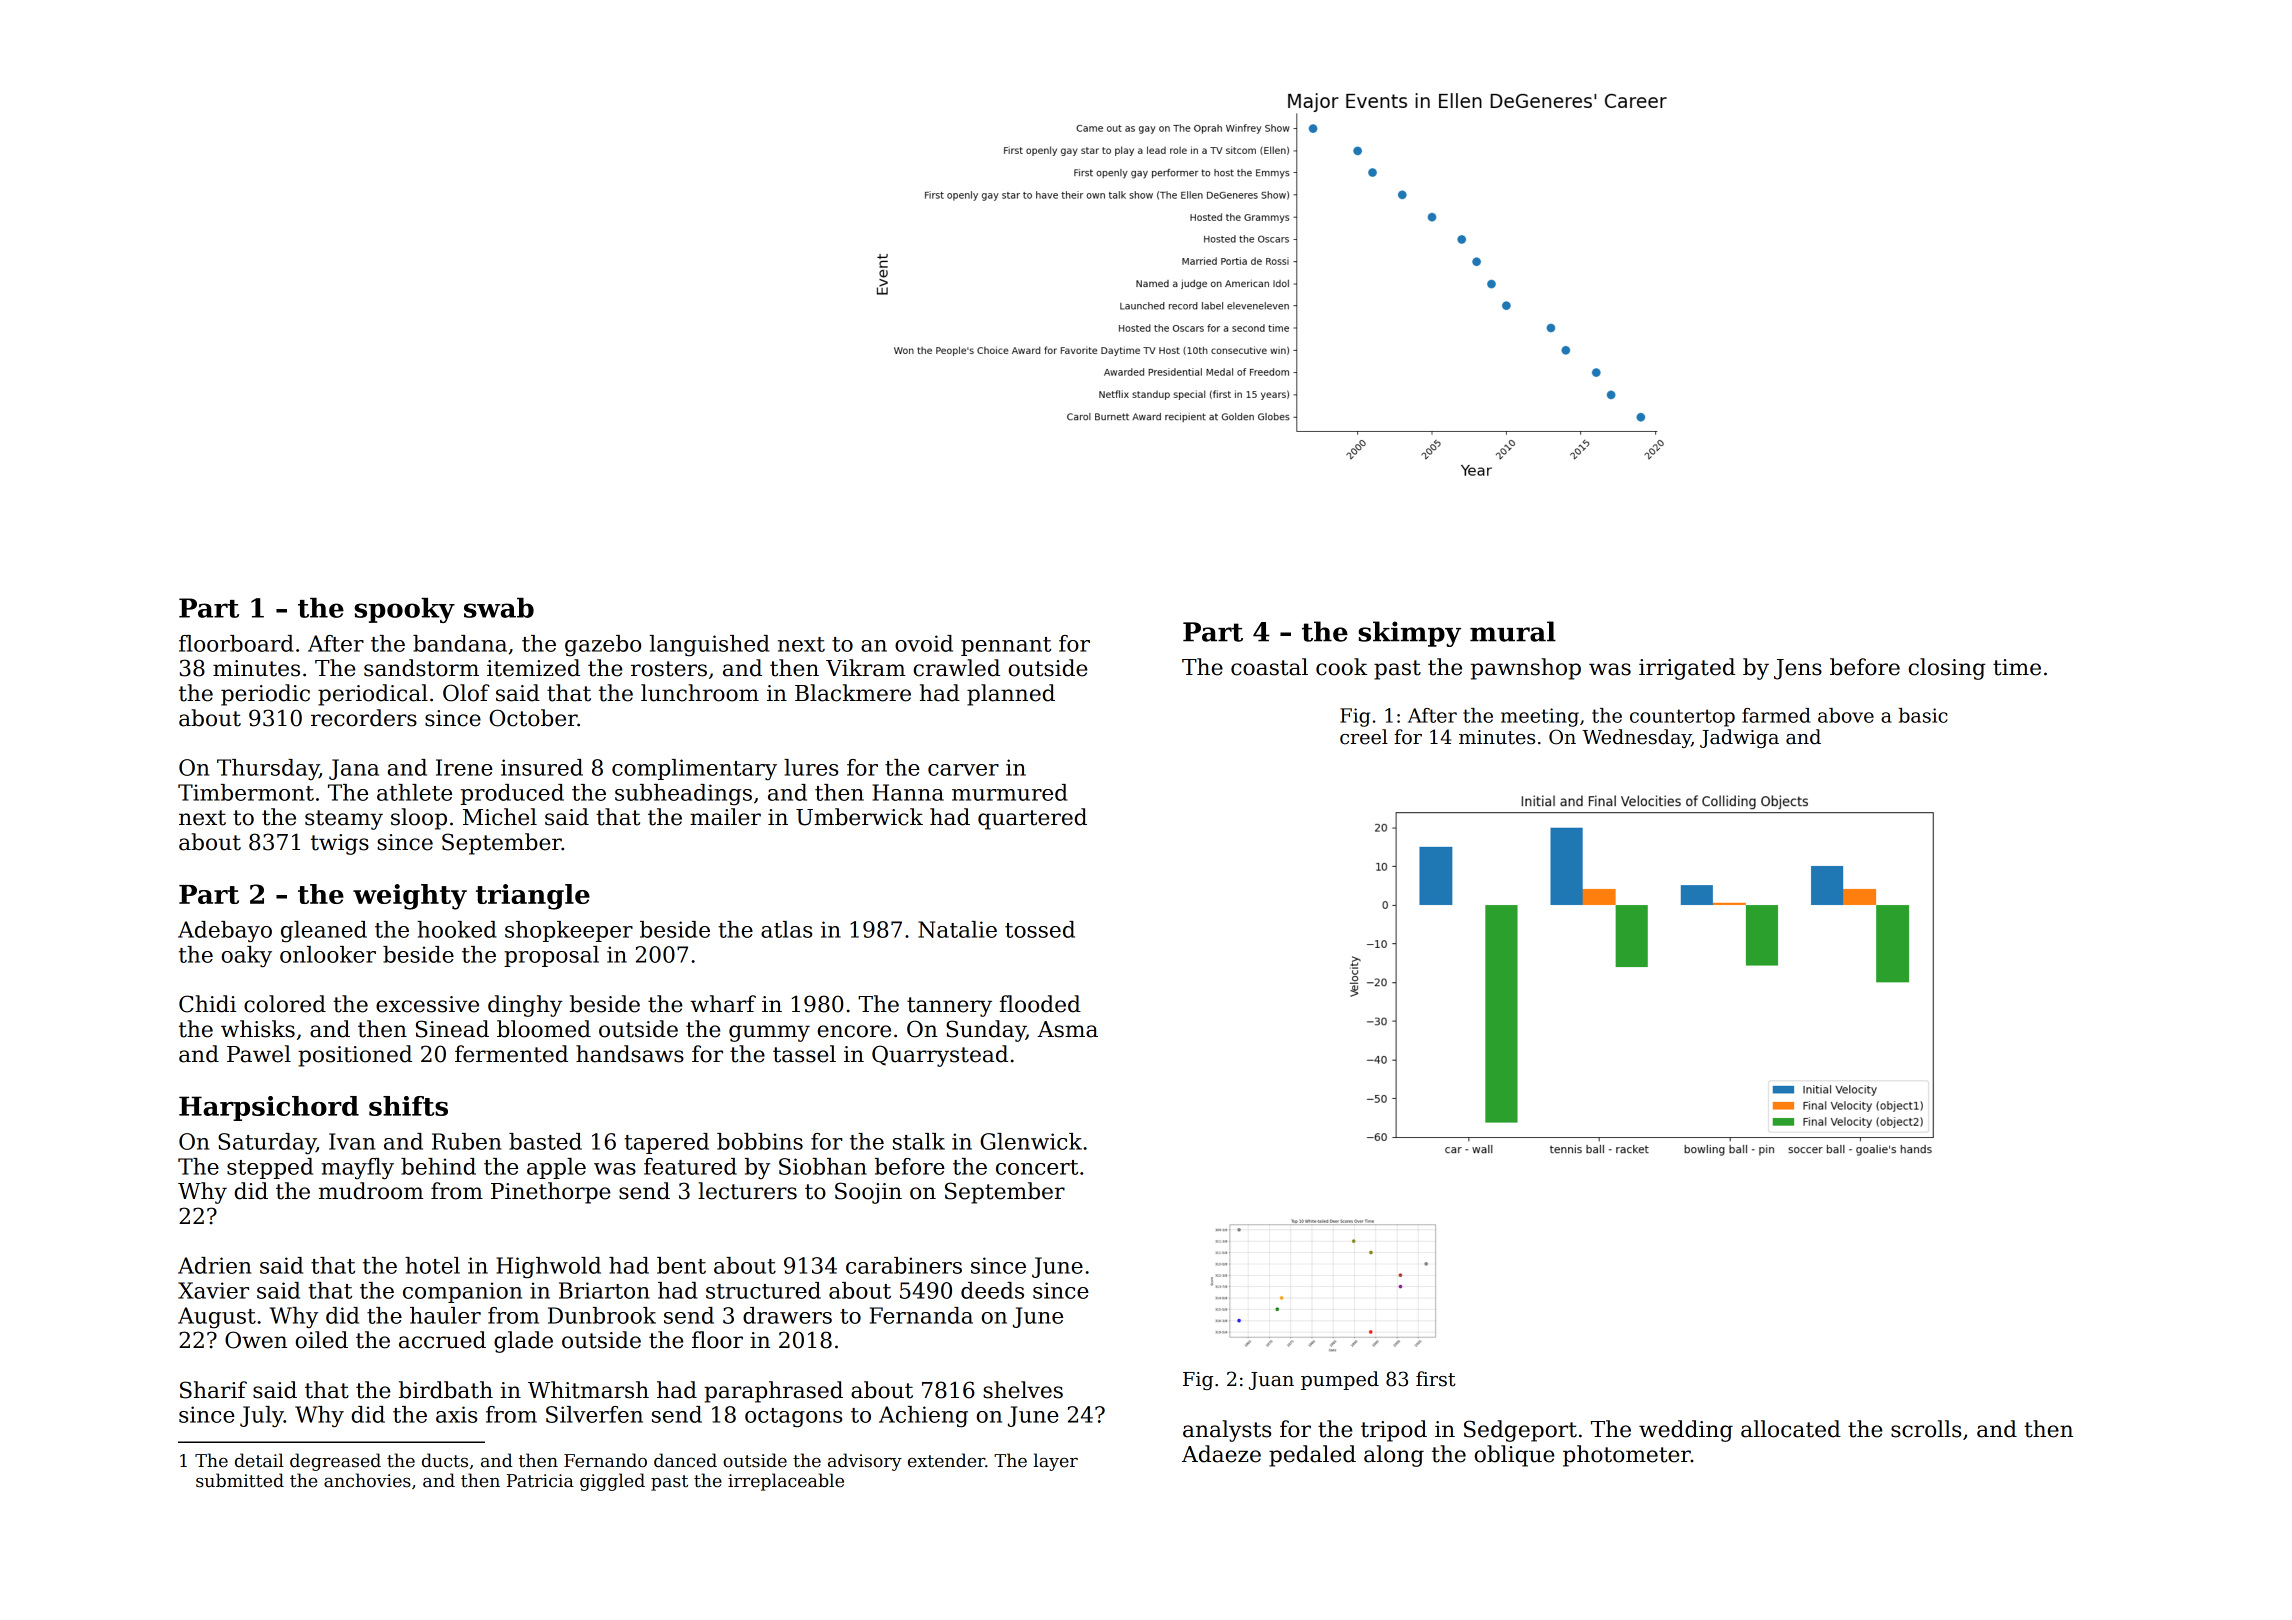  I want to click on pennant, so click(1006, 646).
